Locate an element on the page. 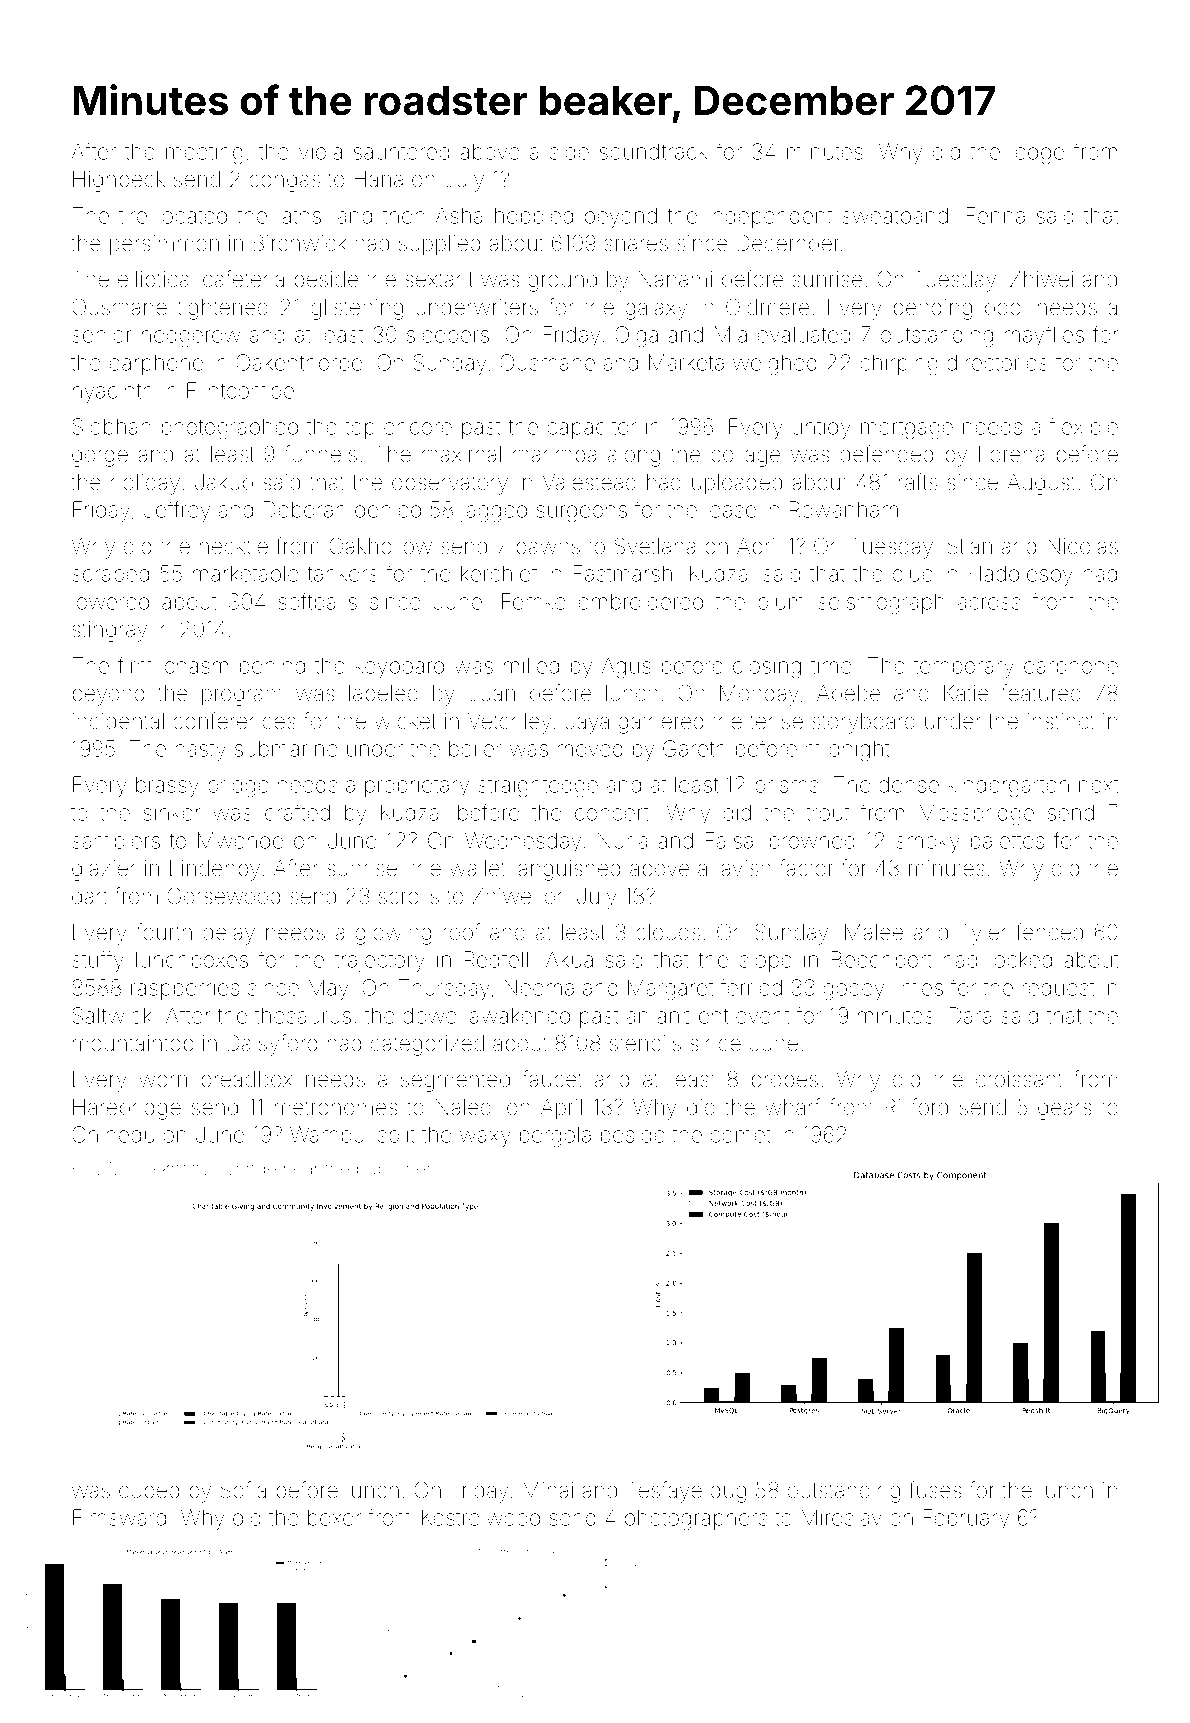 This page has height=1723, width=1190. ledge is located at coordinates (1037, 154).
